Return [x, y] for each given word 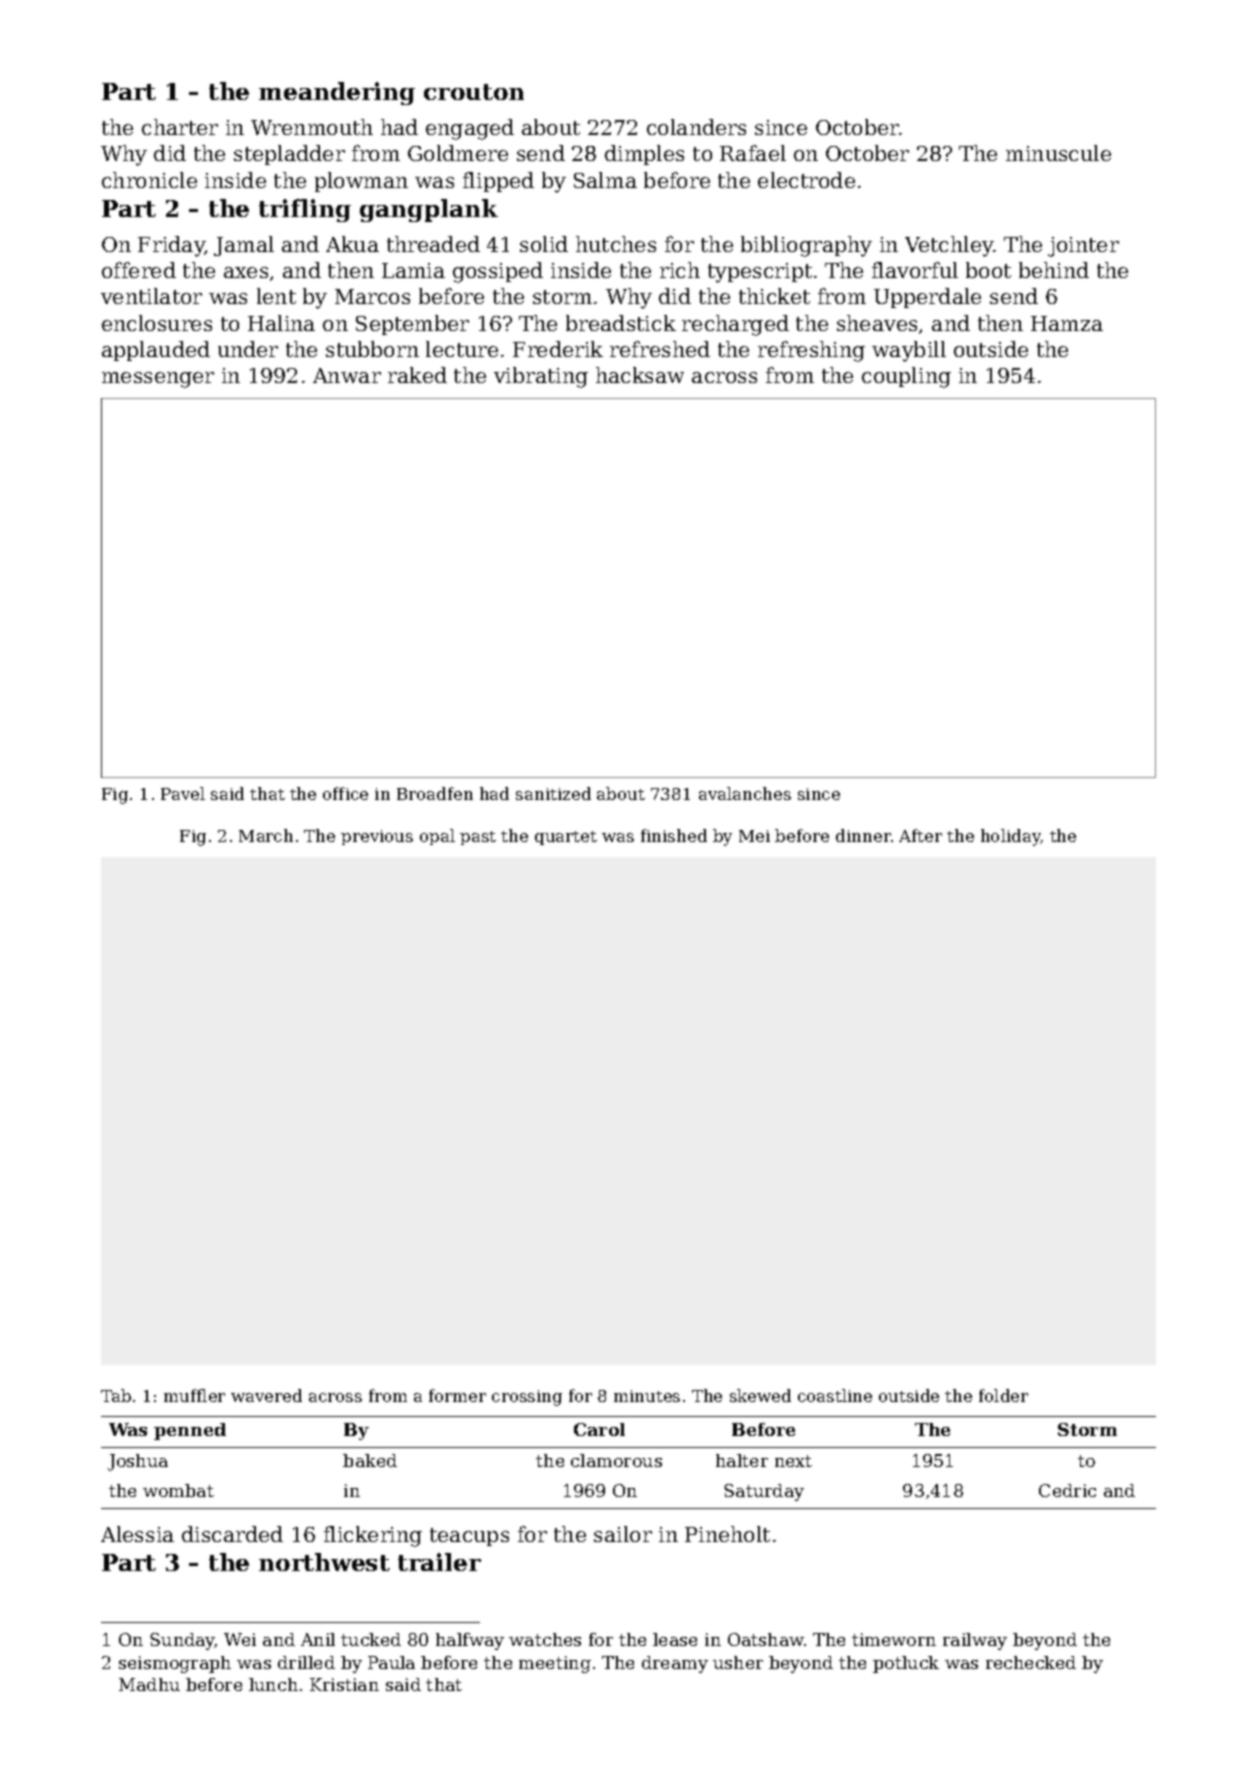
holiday [1011, 837]
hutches [616, 244]
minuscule [1058, 153]
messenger [158, 380]
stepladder [289, 155]
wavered [266, 1395]
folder [1003, 1395]
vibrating [541, 377]
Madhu [149, 1684]
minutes [647, 1396]
